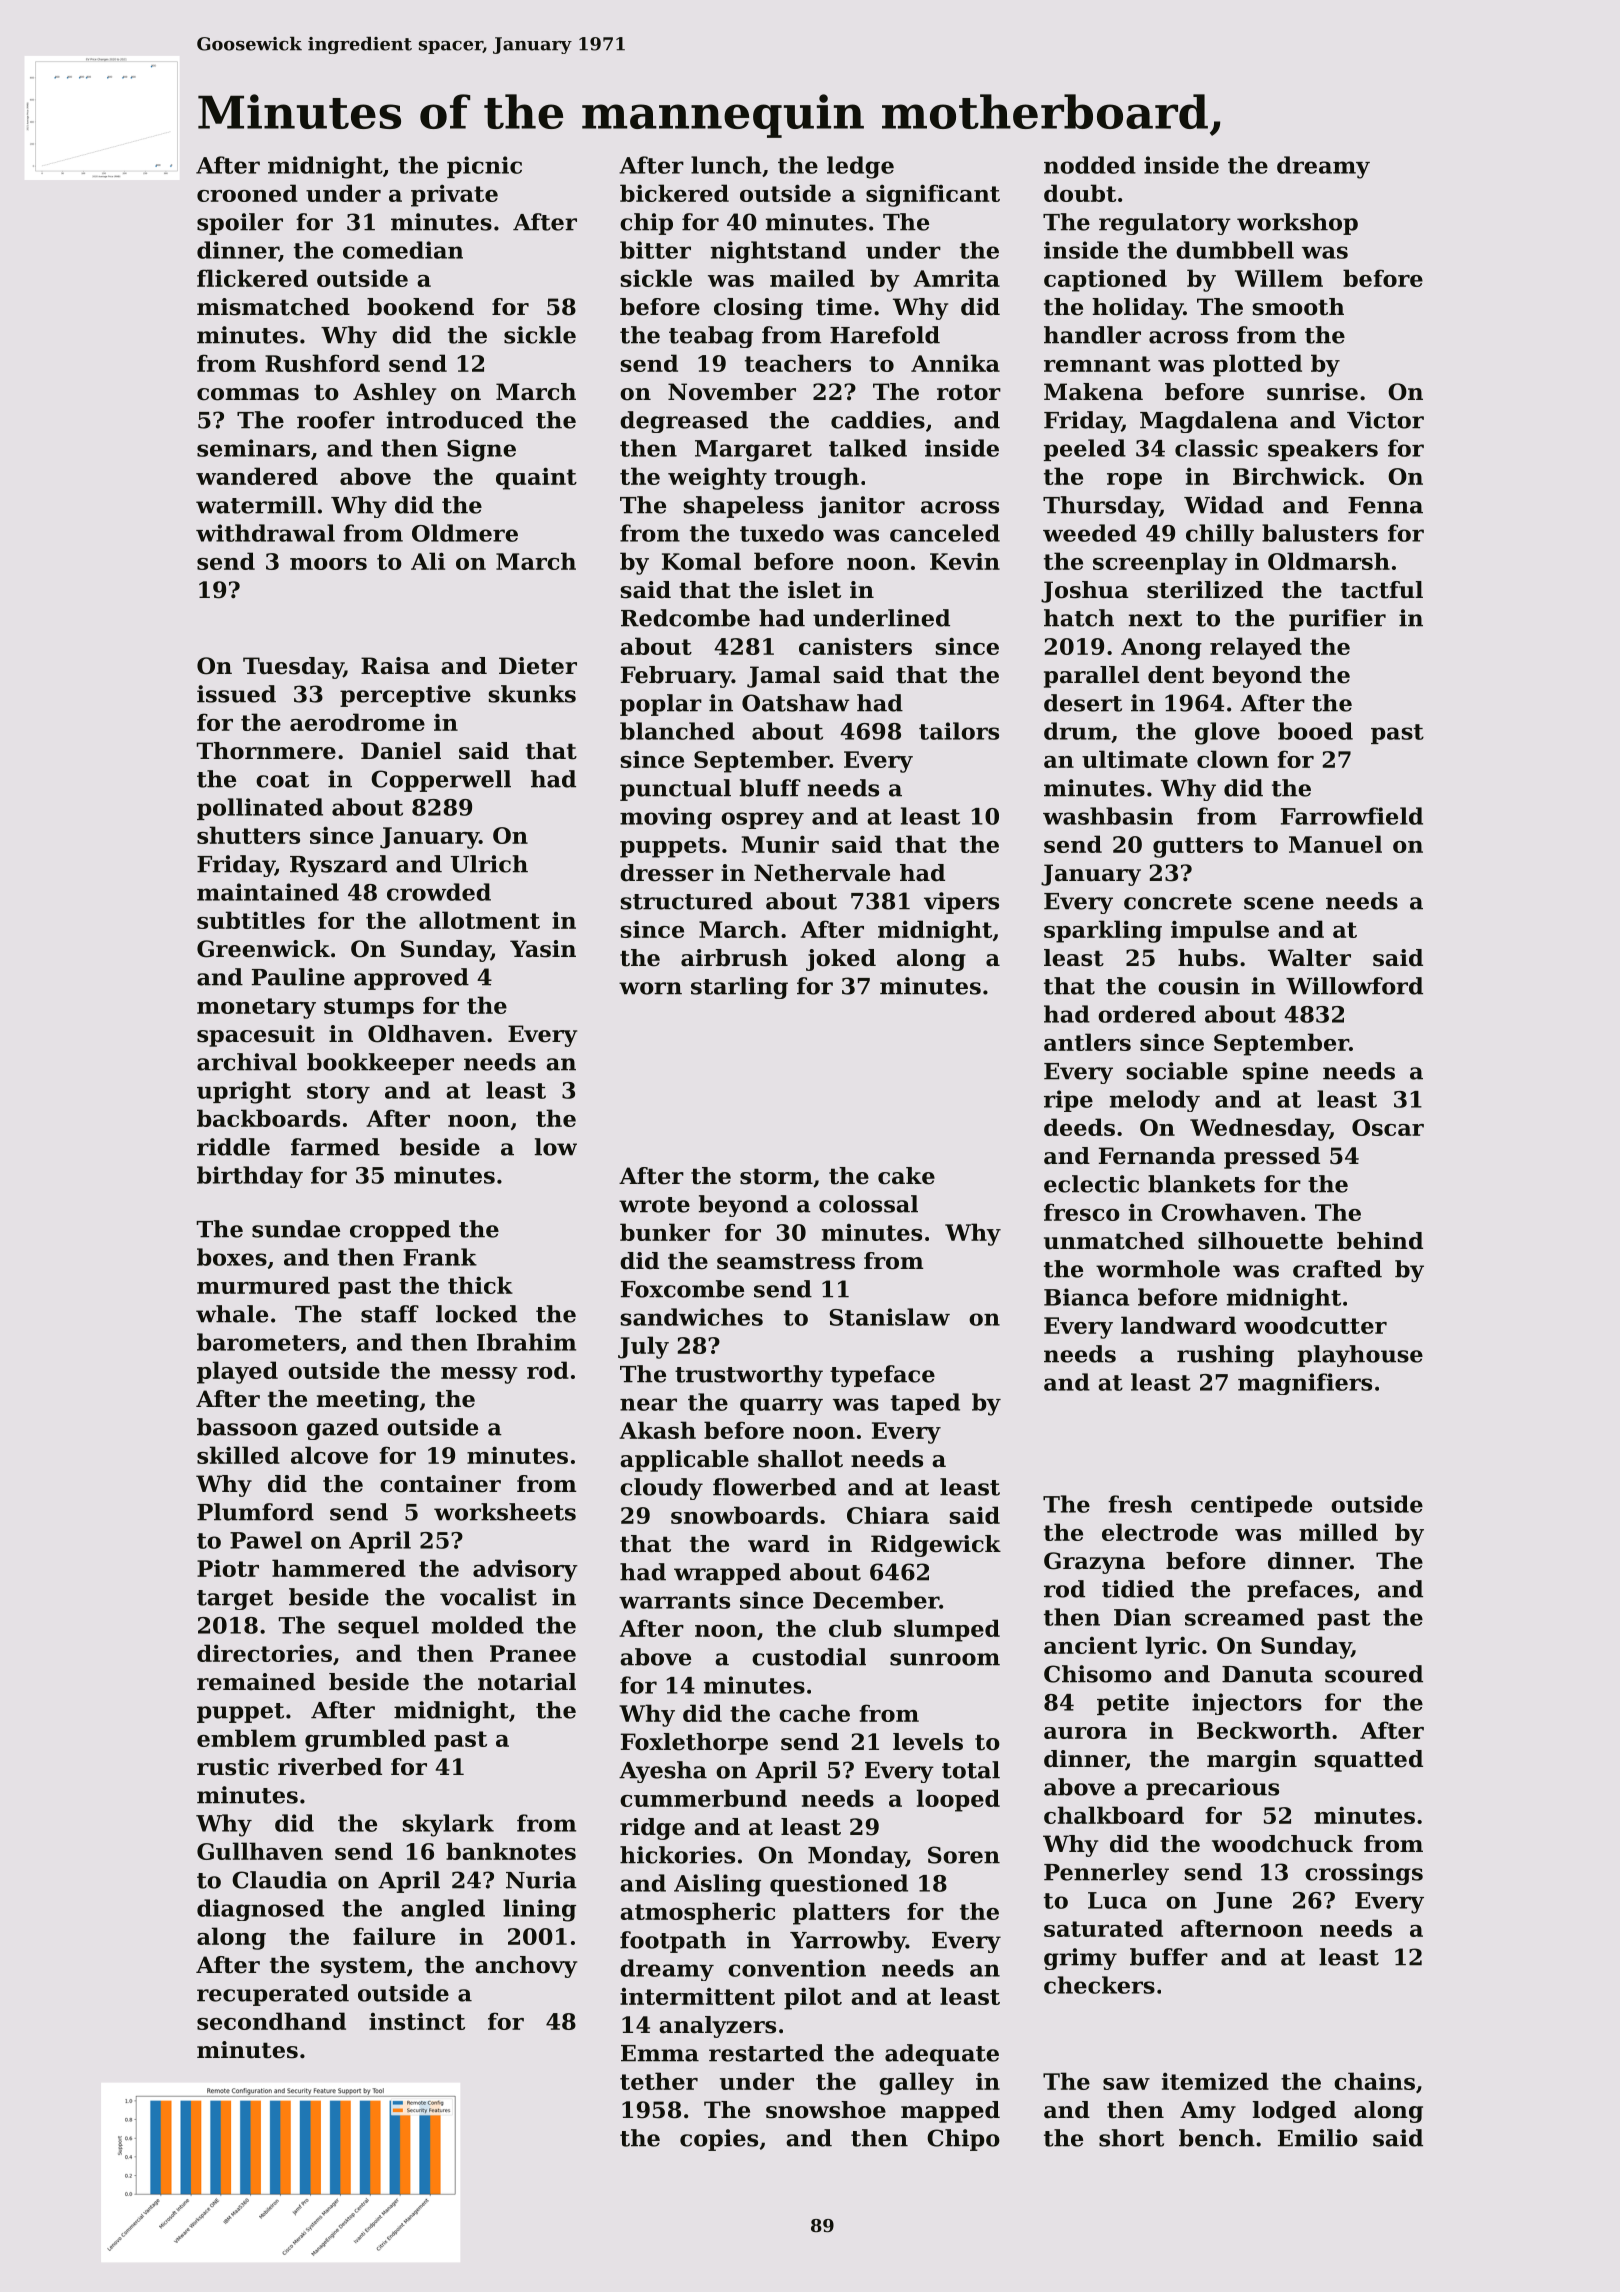 Image resolution: width=1620 pixels, height=2292 pixels. What do you see at coordinates (1086, 1297) in the document?
I see `Bianca` at bounding box center [1086, 1297].
